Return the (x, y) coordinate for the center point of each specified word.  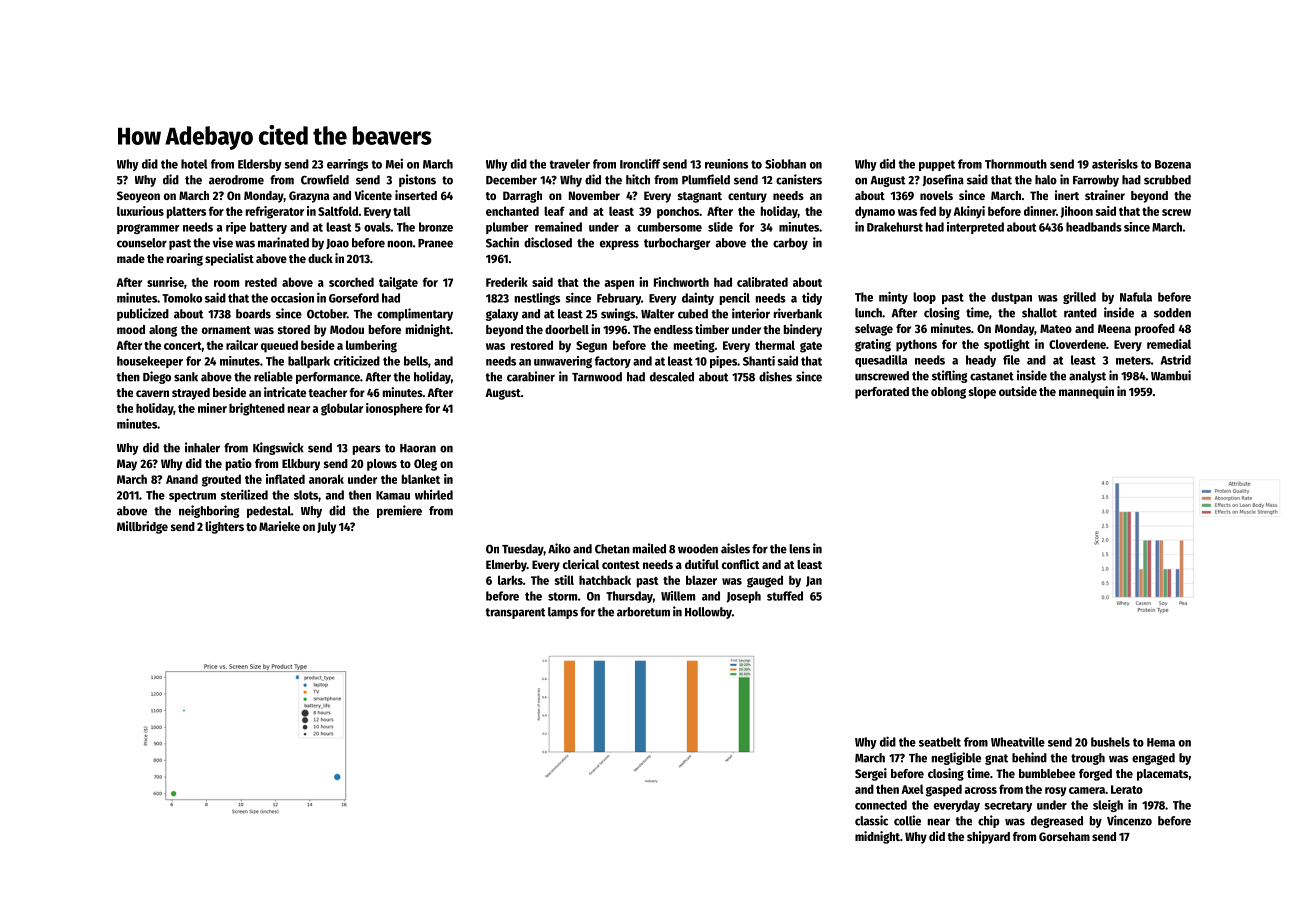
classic (871, 820)
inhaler (202, 447)
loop (924, 298)
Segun (591, 347)
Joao (337, 244)
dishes (775, 376)
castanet (992, 376)
